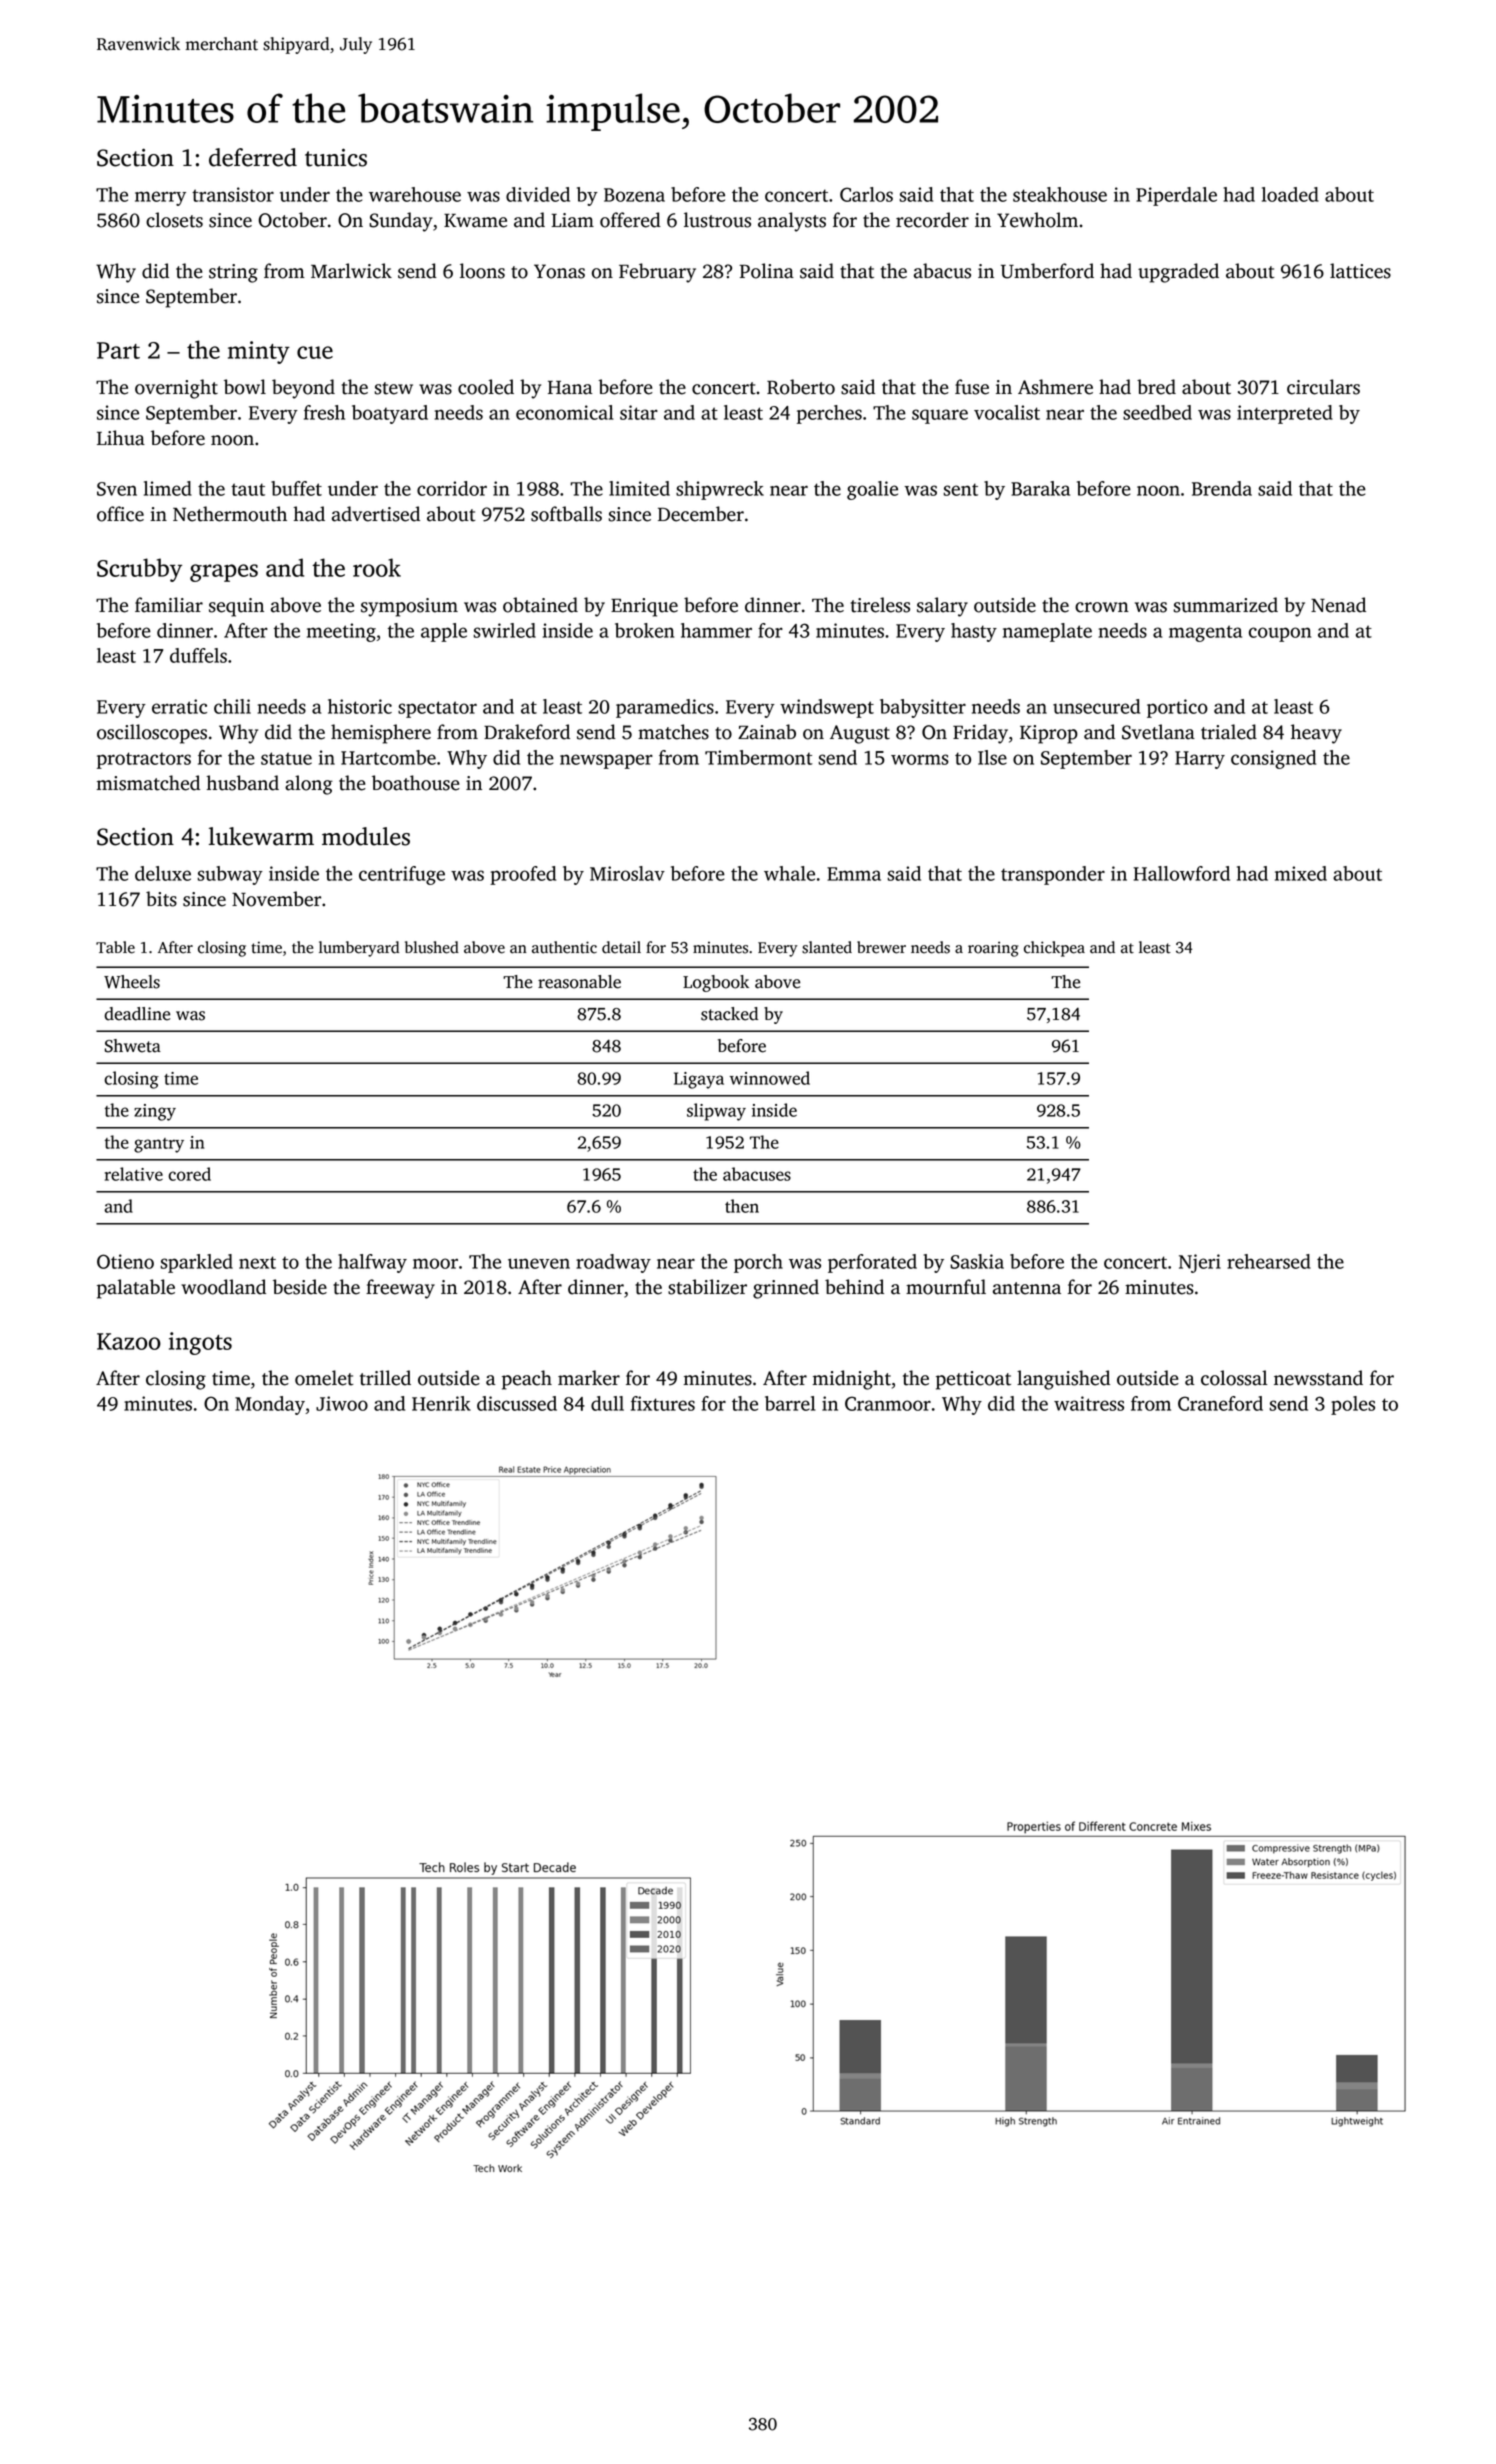 The image size is (1496, 2464). Describe the element at coordinates (634, 195) in the screenshot. I see `Bozena` at that location.
